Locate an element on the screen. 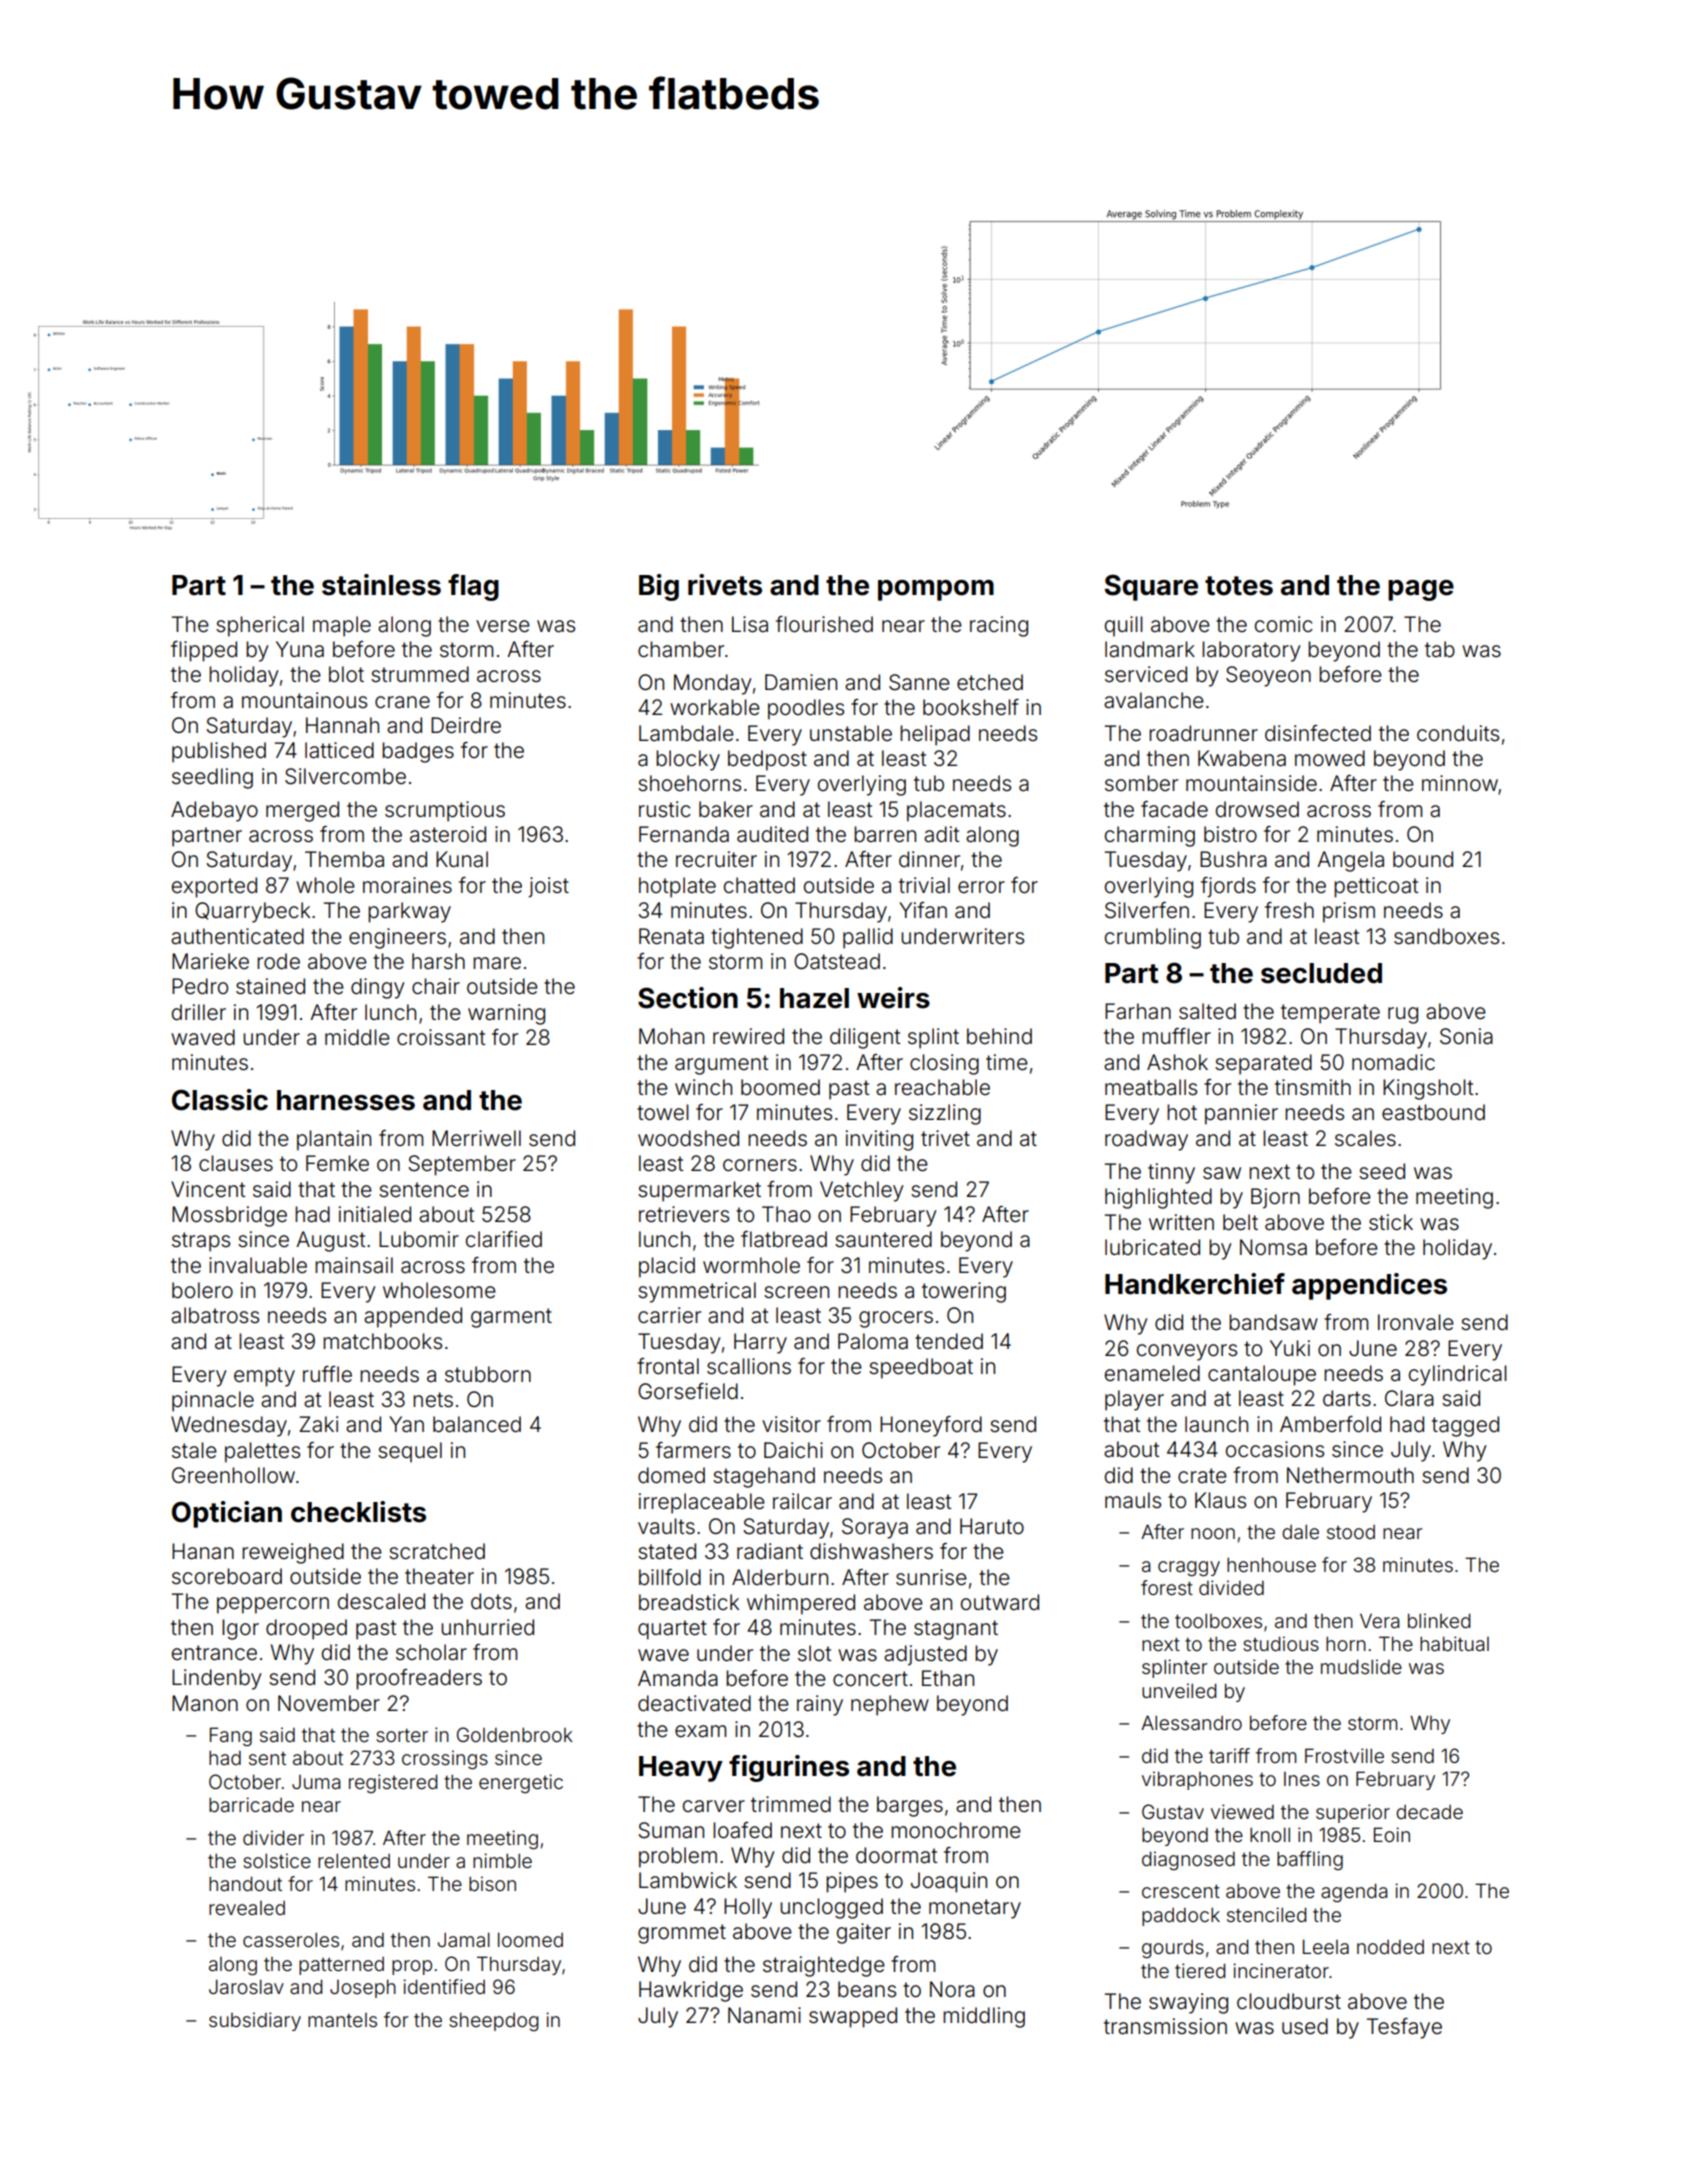  Kunal is located at coordinates (462, 859).
